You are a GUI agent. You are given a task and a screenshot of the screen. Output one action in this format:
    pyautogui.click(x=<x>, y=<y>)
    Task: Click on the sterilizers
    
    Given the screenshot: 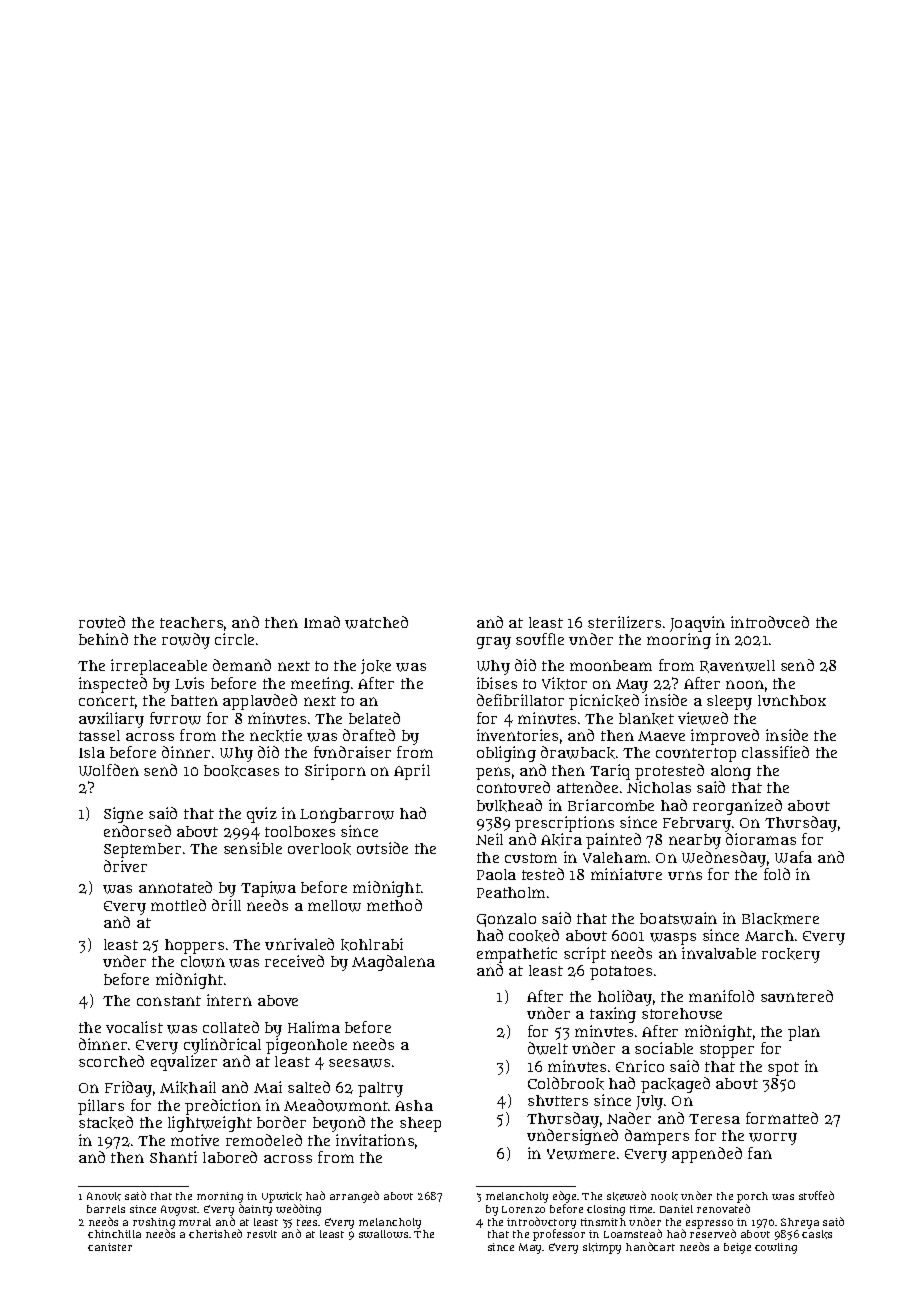 What is the action you would take?
    pyautogui.click(x=624, y=622)
